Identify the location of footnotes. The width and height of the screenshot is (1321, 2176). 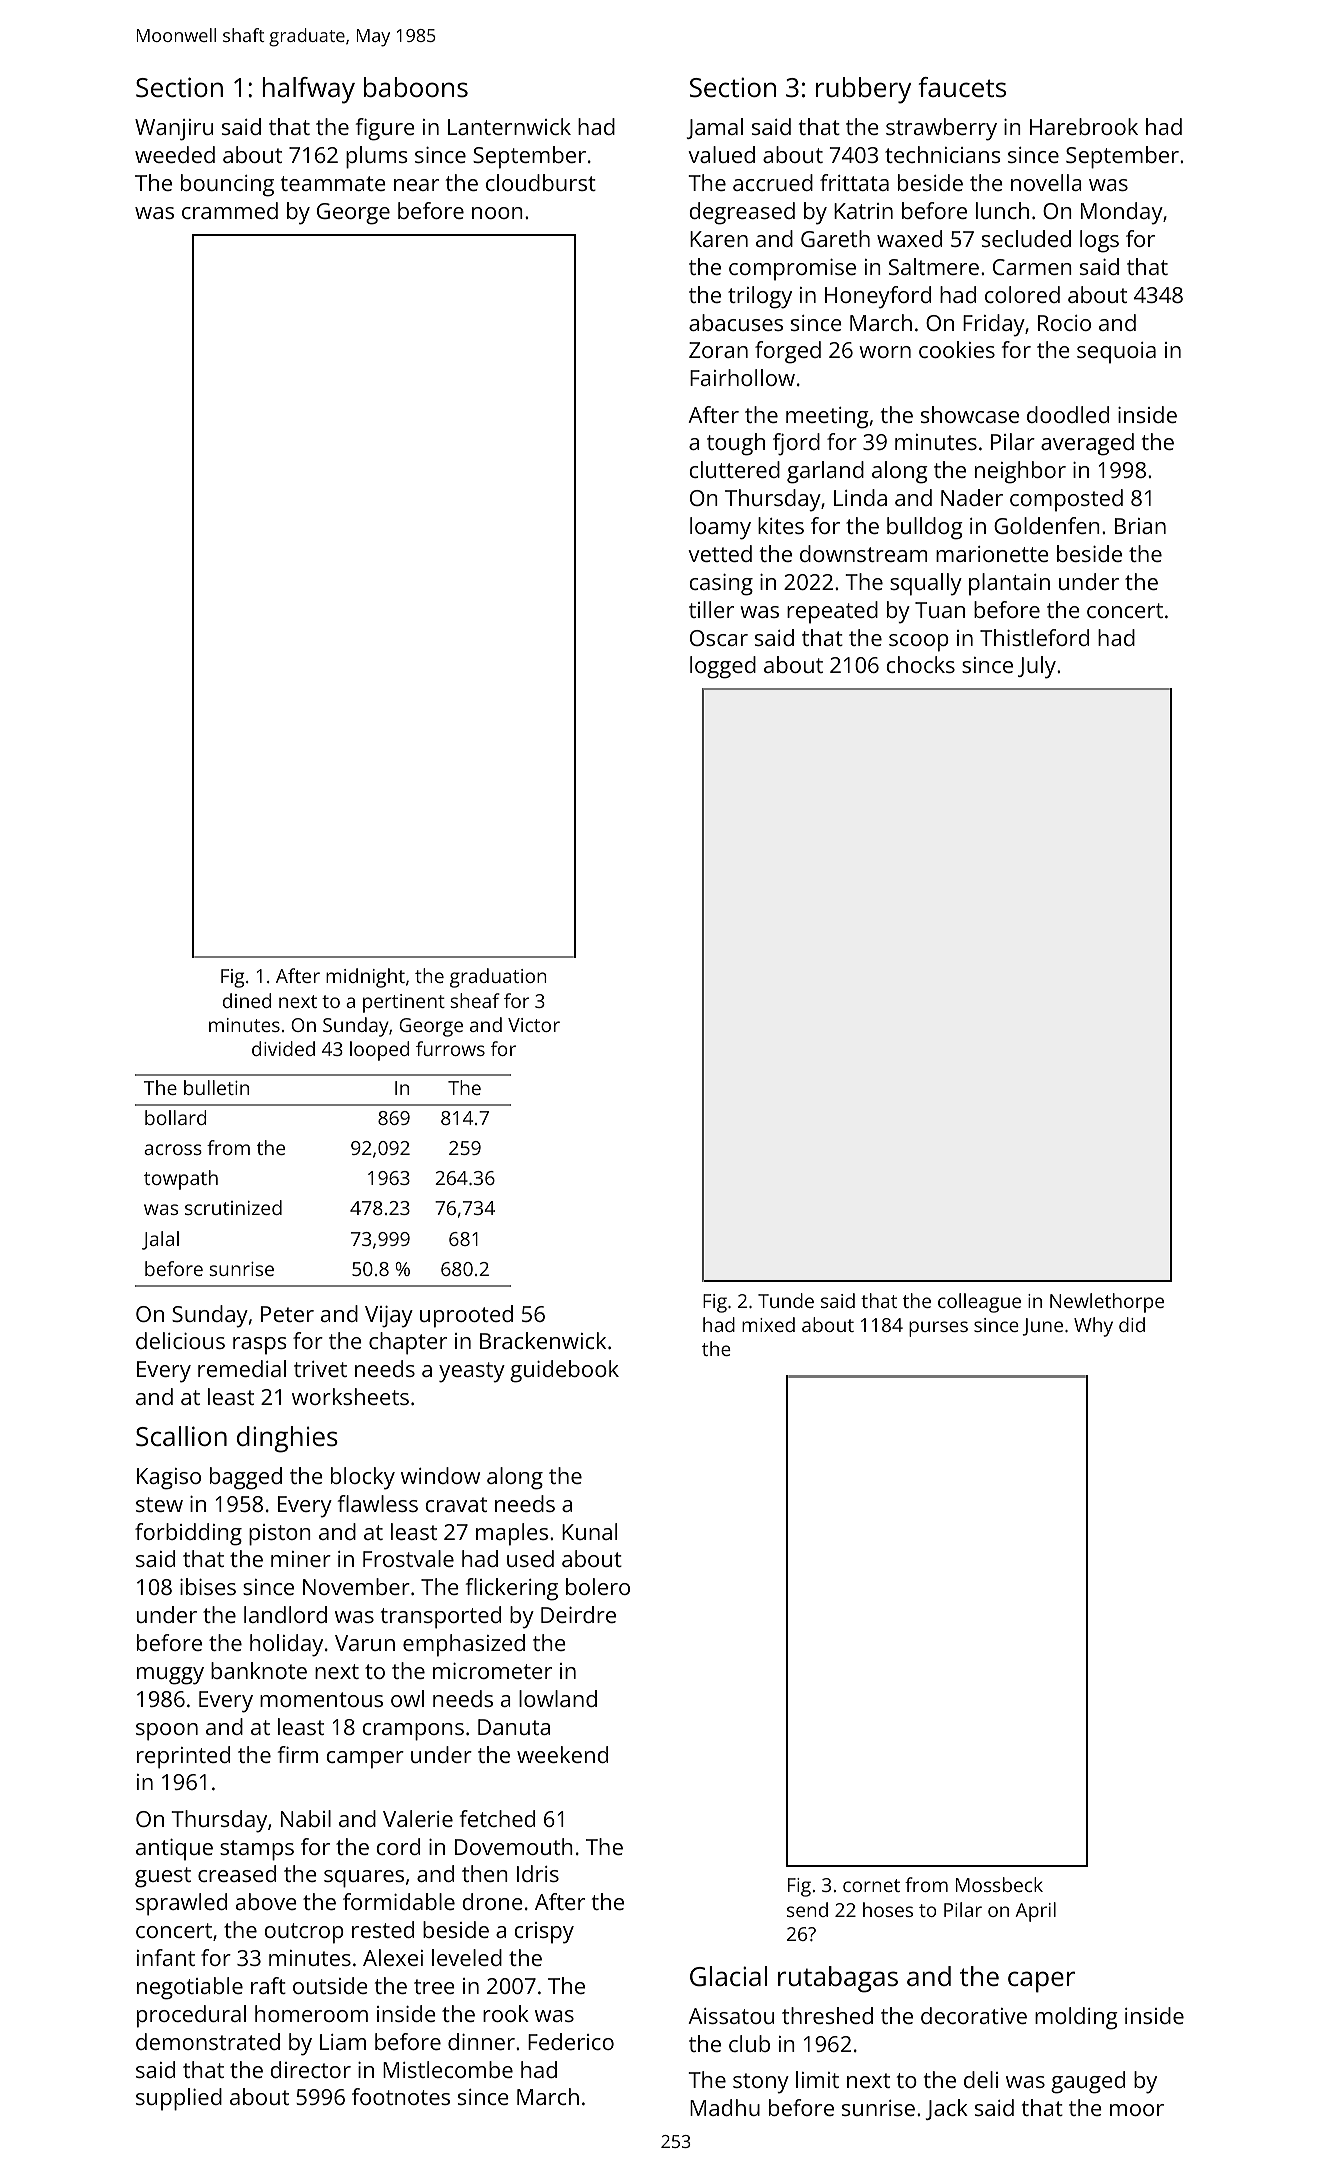
(401, 2096).
